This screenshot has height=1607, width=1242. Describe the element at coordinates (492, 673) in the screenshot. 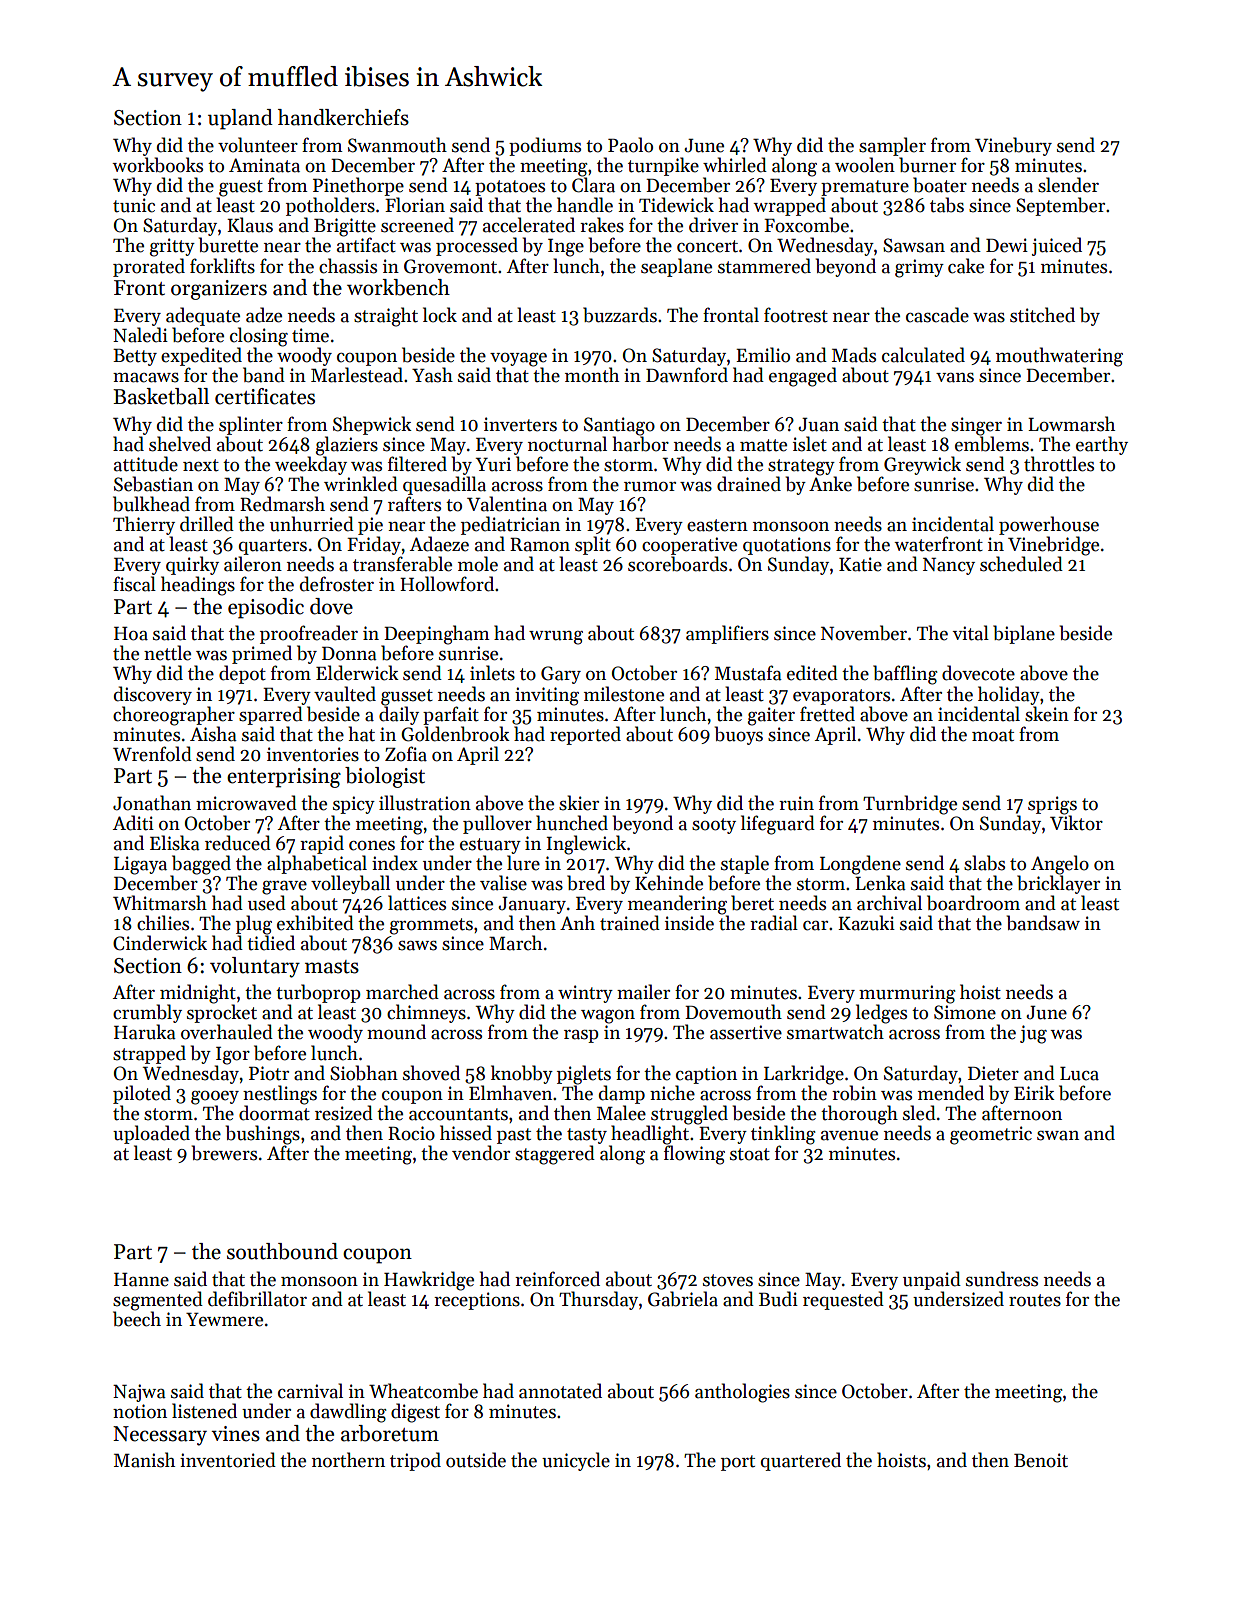

I see `inlets` at that location.
